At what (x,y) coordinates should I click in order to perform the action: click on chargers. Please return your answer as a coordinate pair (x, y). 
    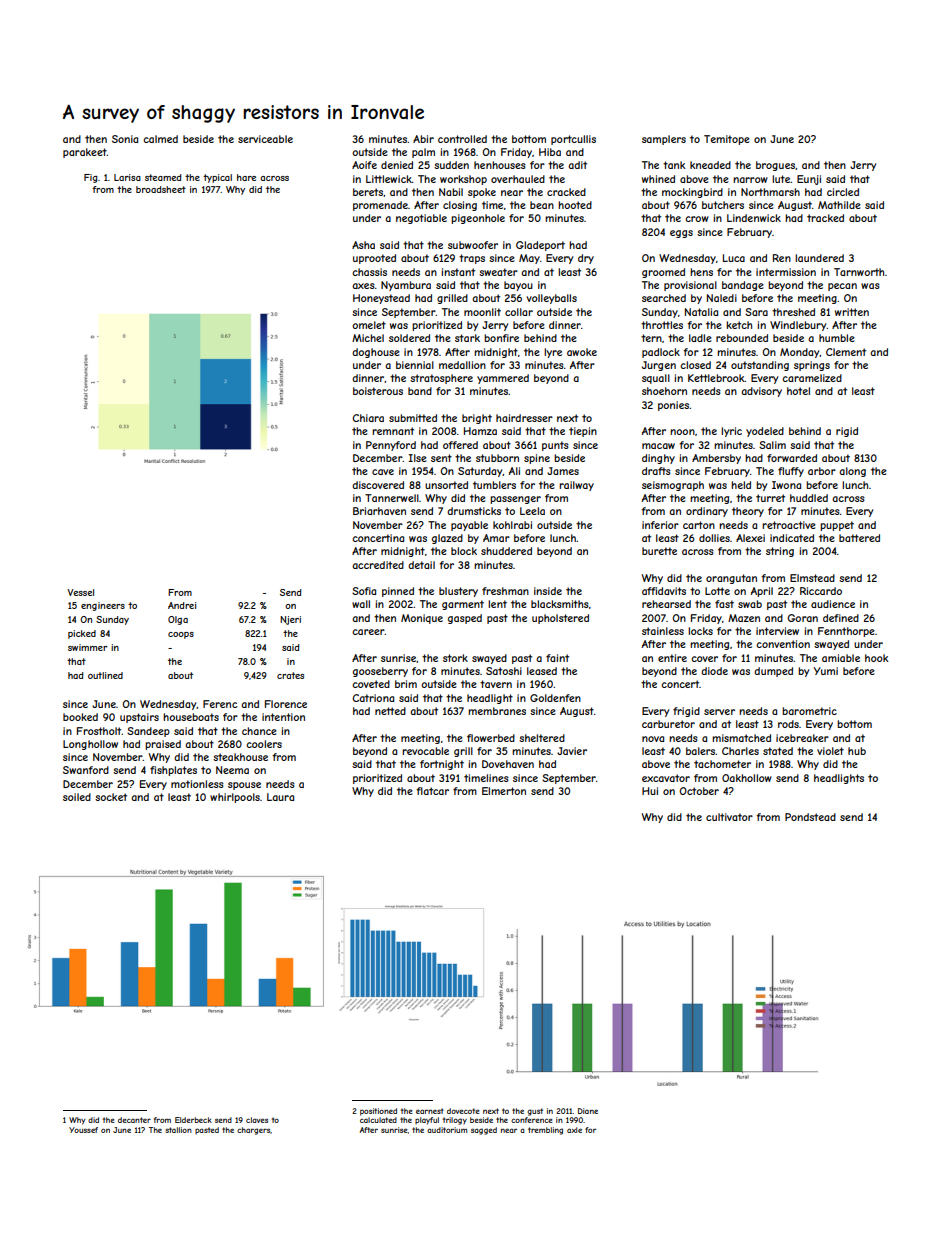
    Looking at the image, I should click on (253, 1131).
